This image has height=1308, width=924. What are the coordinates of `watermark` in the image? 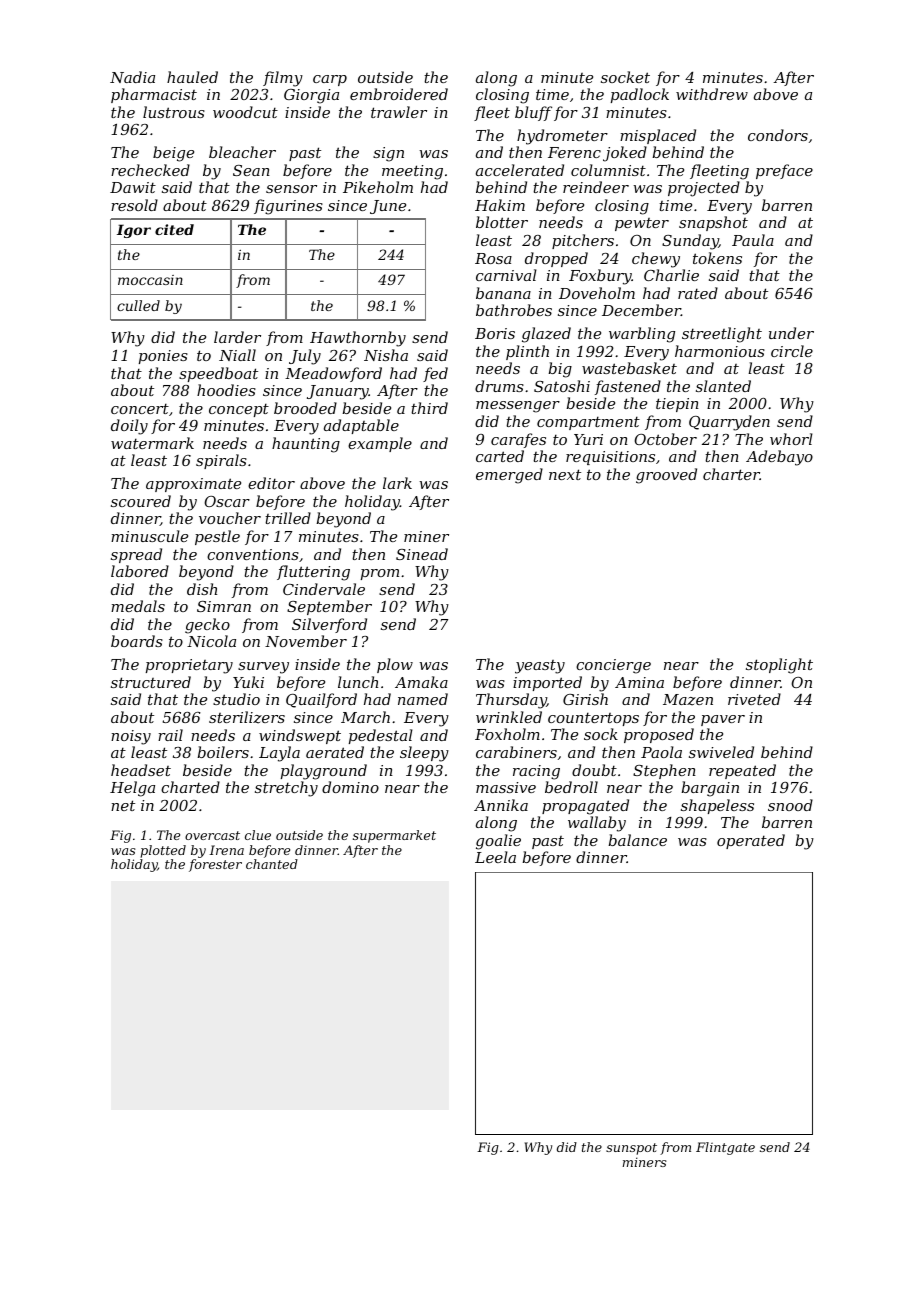 It's located at (152, 443).
